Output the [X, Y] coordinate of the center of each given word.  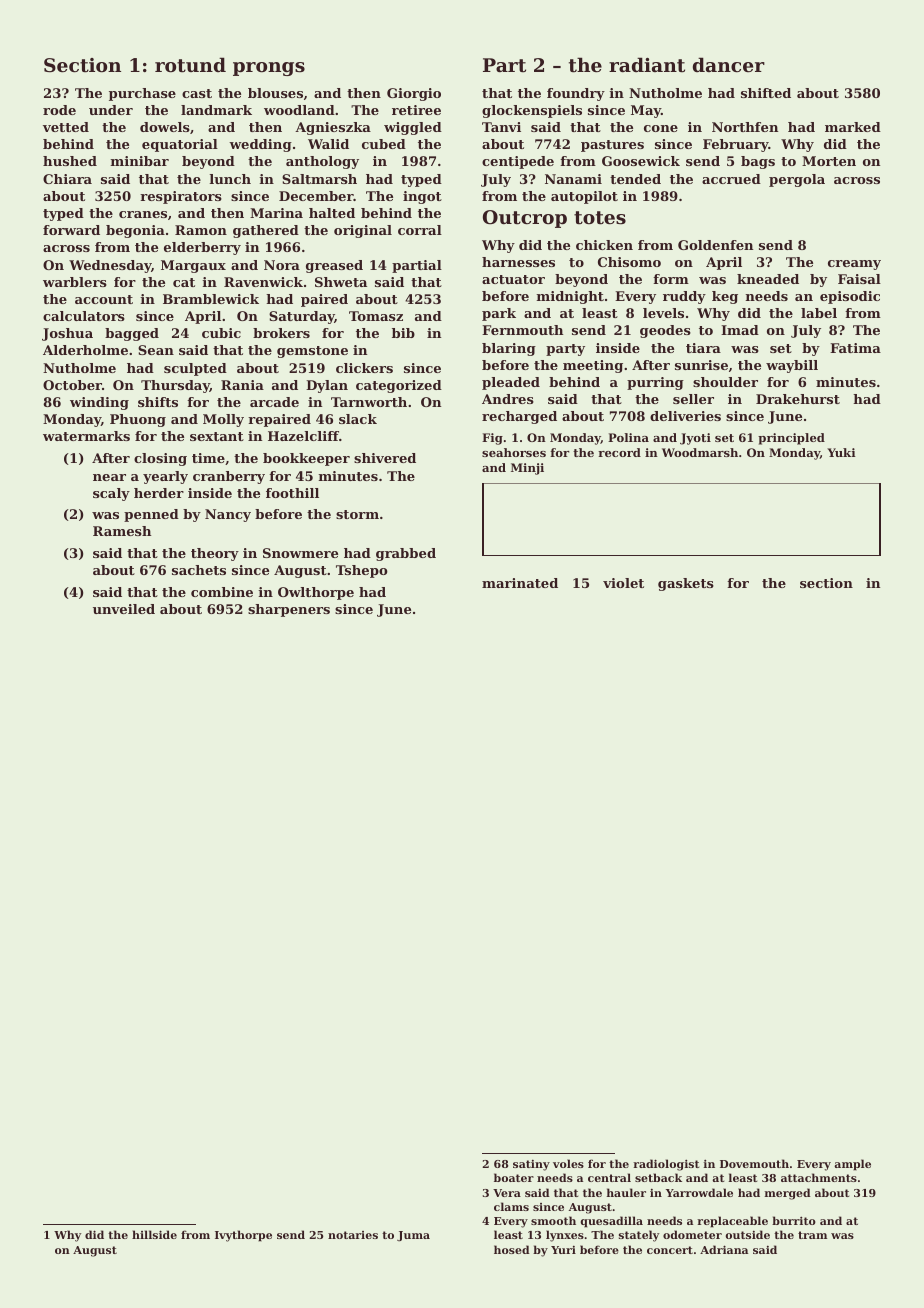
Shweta [341, 282]
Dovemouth [754, 1163]
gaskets [686, 584]
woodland [299, 110]
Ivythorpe [243, 1236]
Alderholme [85, 350]
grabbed [406, 554]
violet [623, 583]
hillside [154, 1234]
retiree [416, 110]
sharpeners [289, 610]
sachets [199, 570]
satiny [531, 1165]
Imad [740, 330]
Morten [829, 161]
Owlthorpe [316, 593]
